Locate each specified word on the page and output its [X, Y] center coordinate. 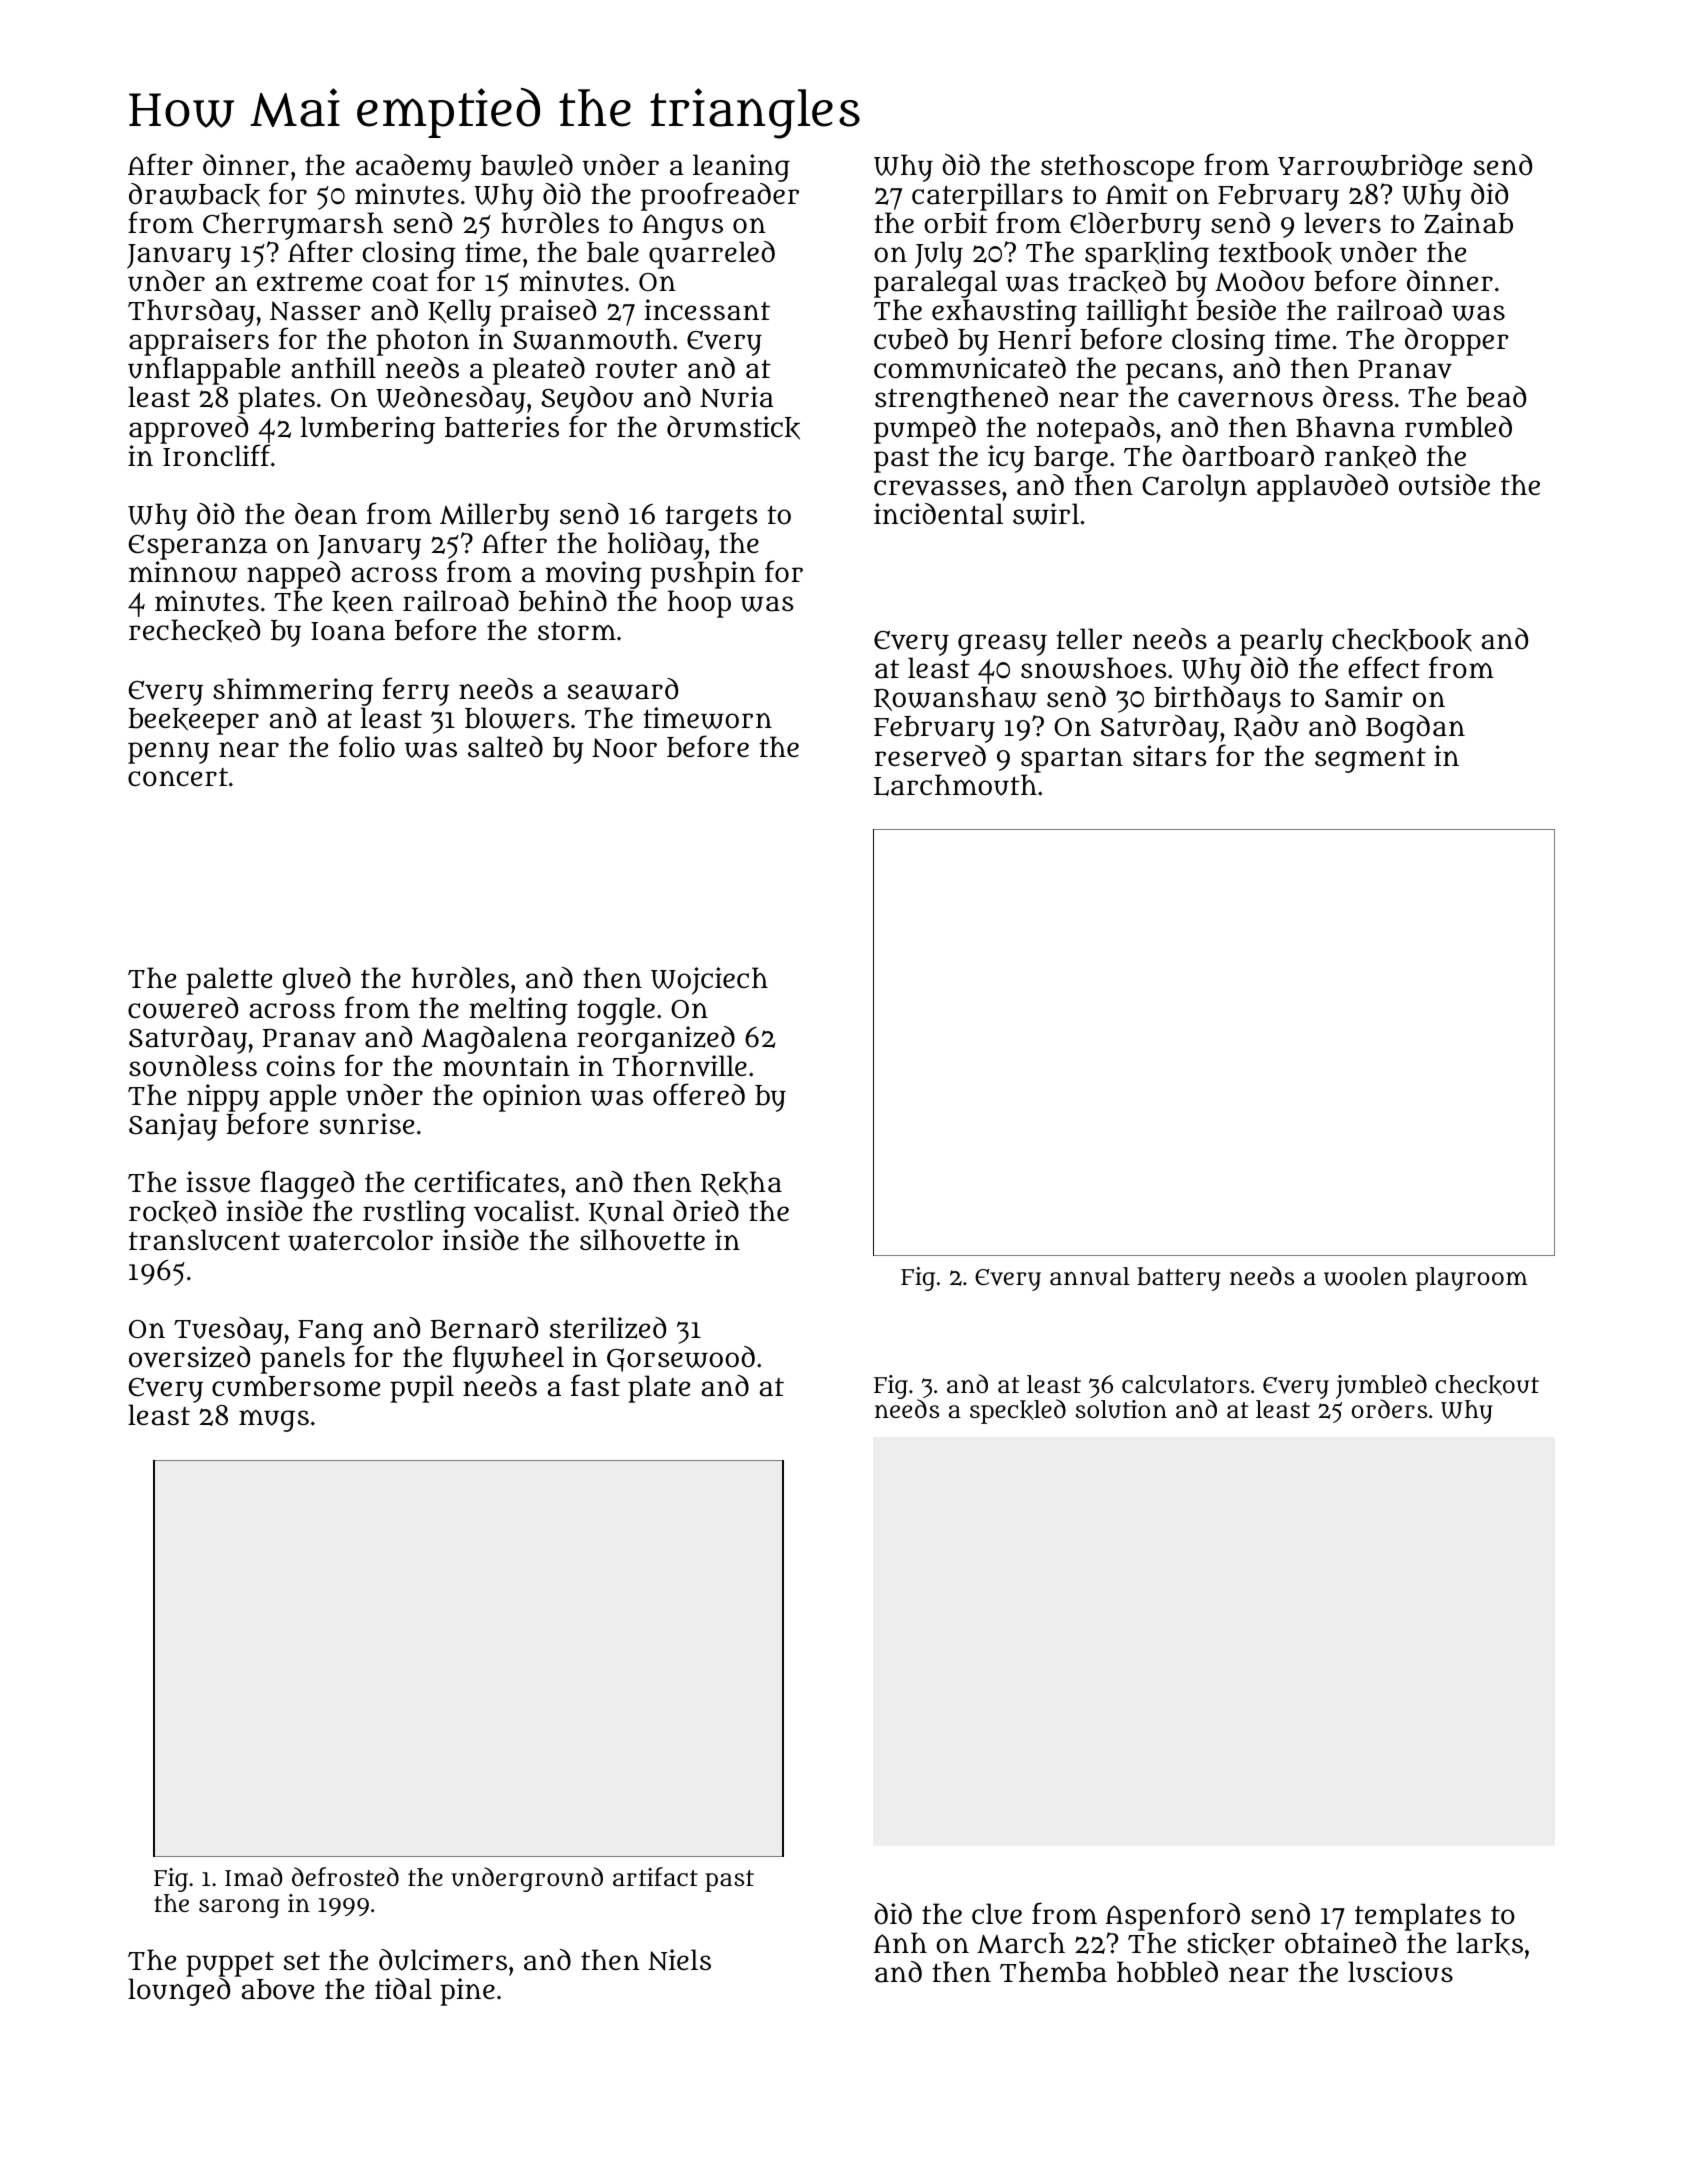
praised [548, 313]
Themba [1053, 1972]
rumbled [1458, 427]
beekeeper [193, 721]
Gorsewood [681, 1359]
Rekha [741, 1183]
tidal [403, 1989]
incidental [938, 514]
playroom [1472, 1279]
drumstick [733, 428]
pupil [422, 1389]
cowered [183, 1008]
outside [1444, 485]
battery [1178, 1279]
